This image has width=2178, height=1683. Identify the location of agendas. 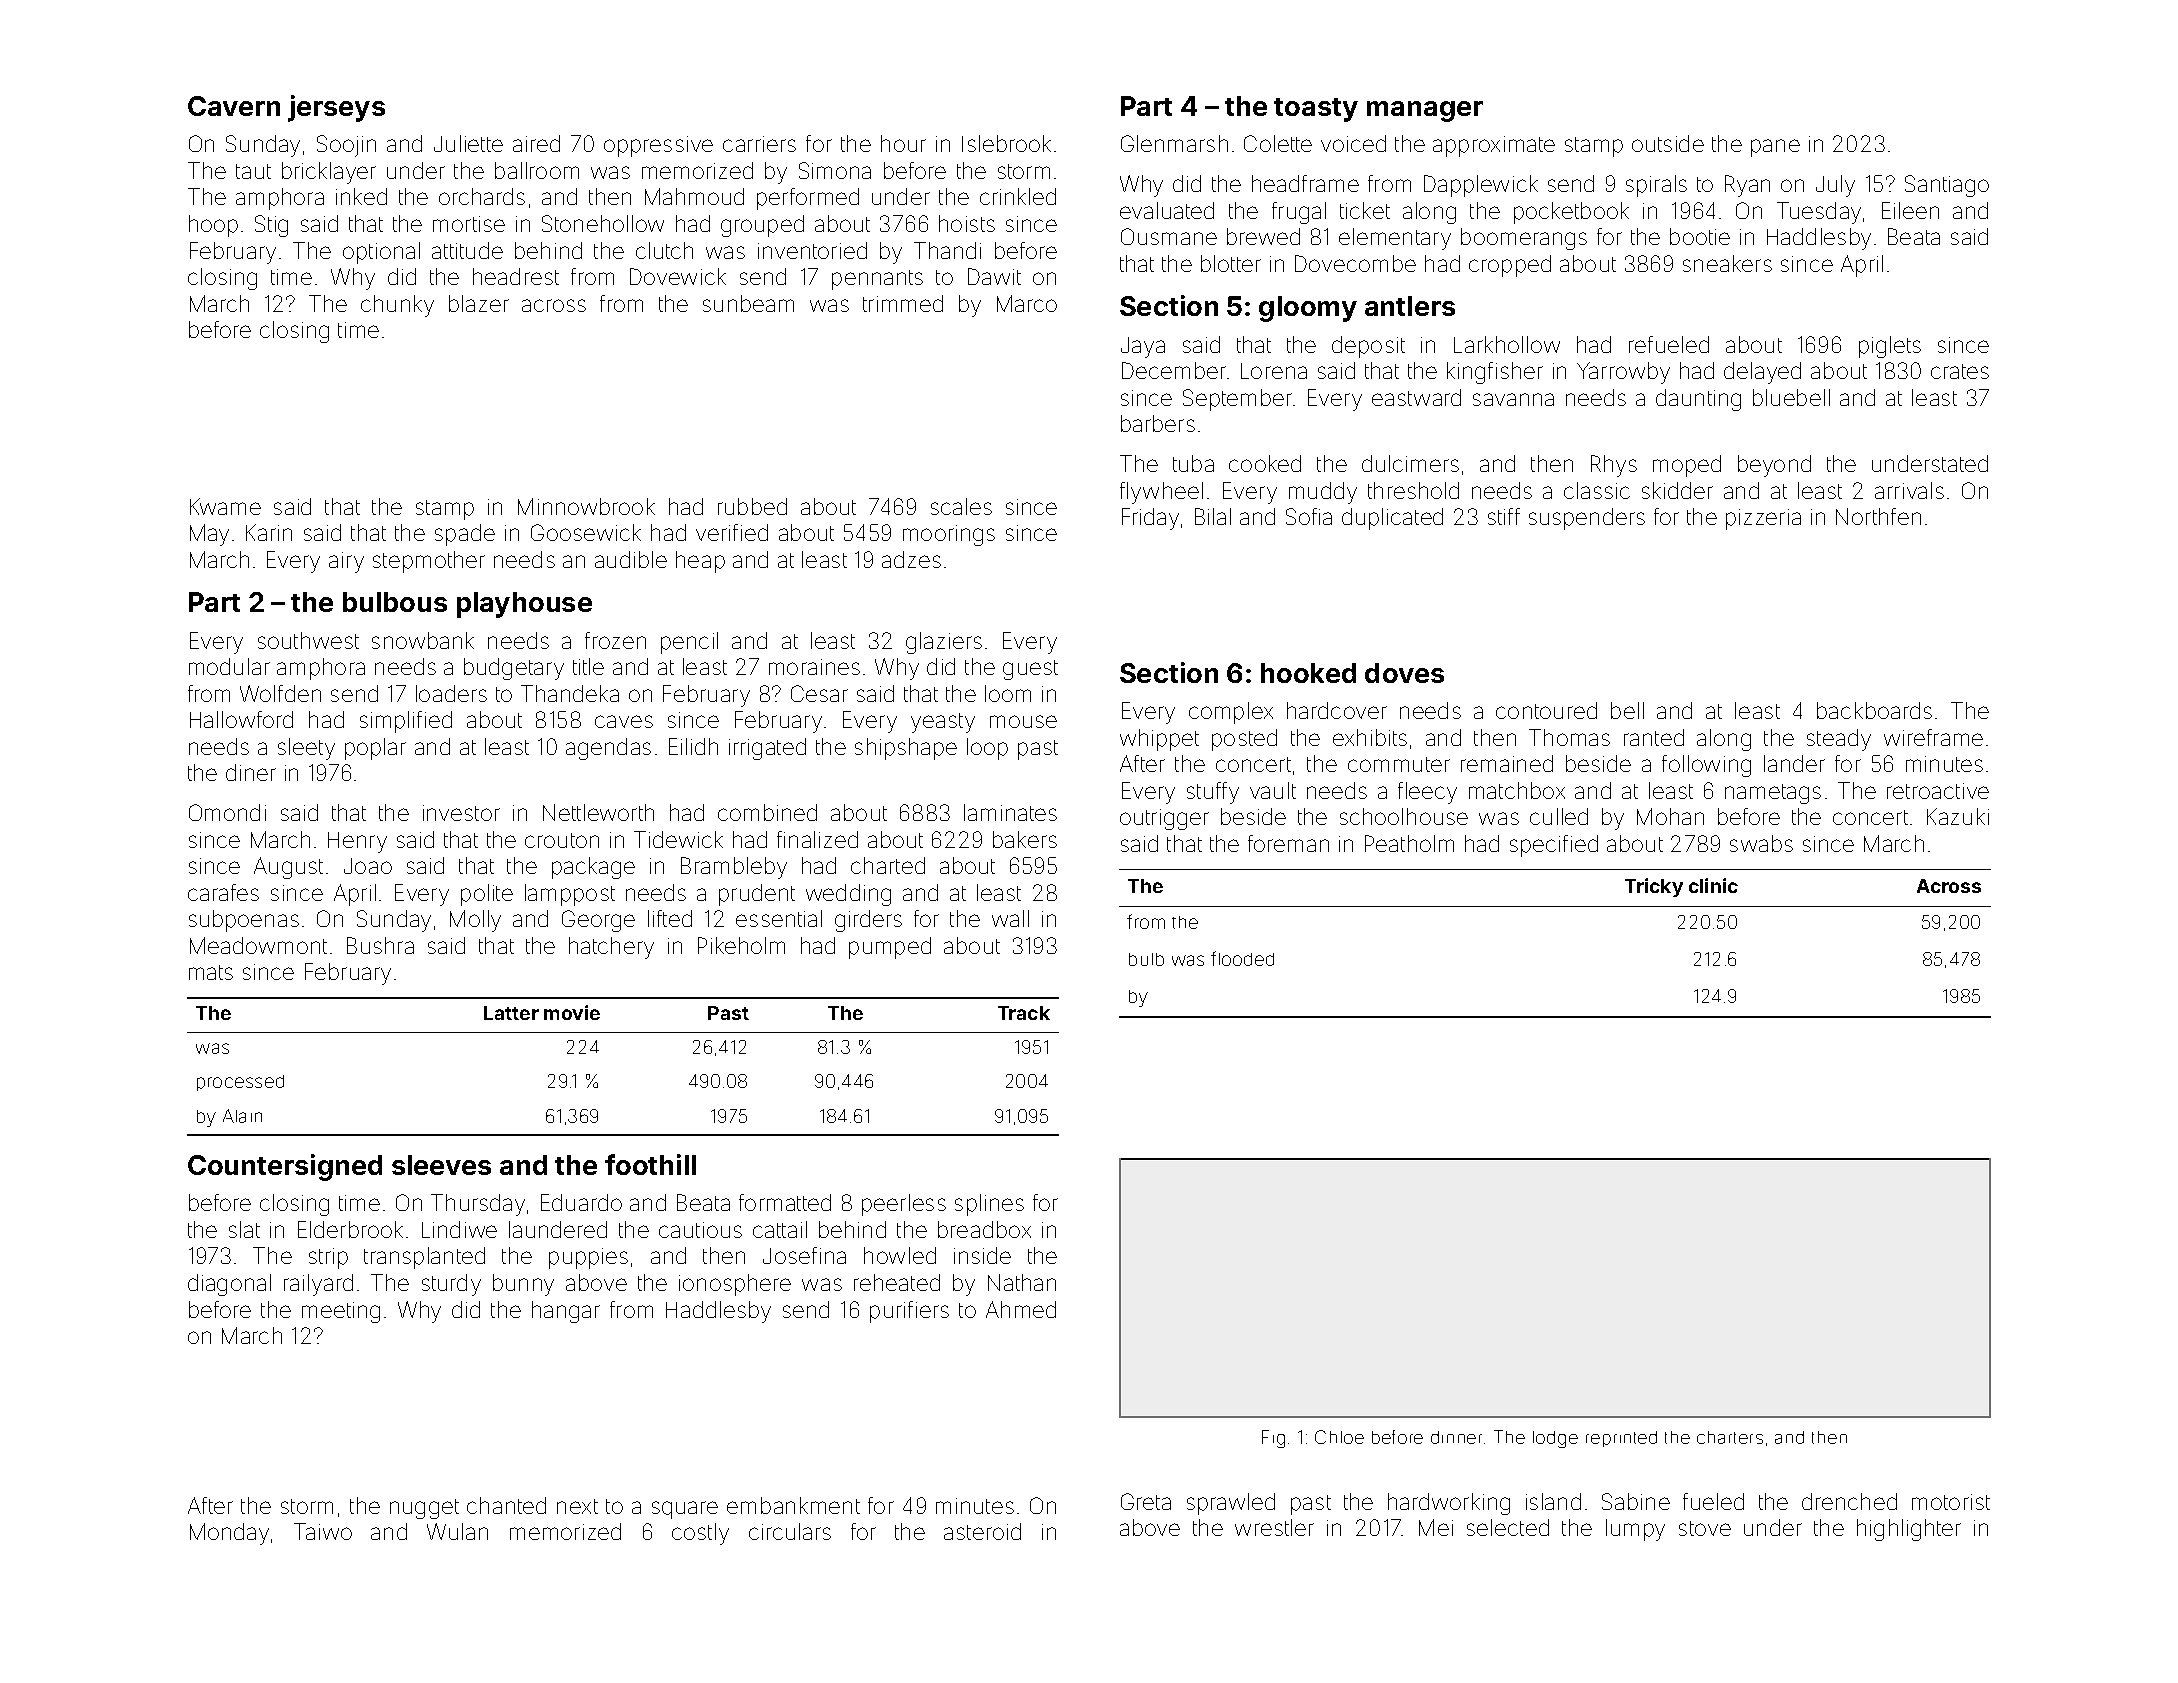
(608, 749).
